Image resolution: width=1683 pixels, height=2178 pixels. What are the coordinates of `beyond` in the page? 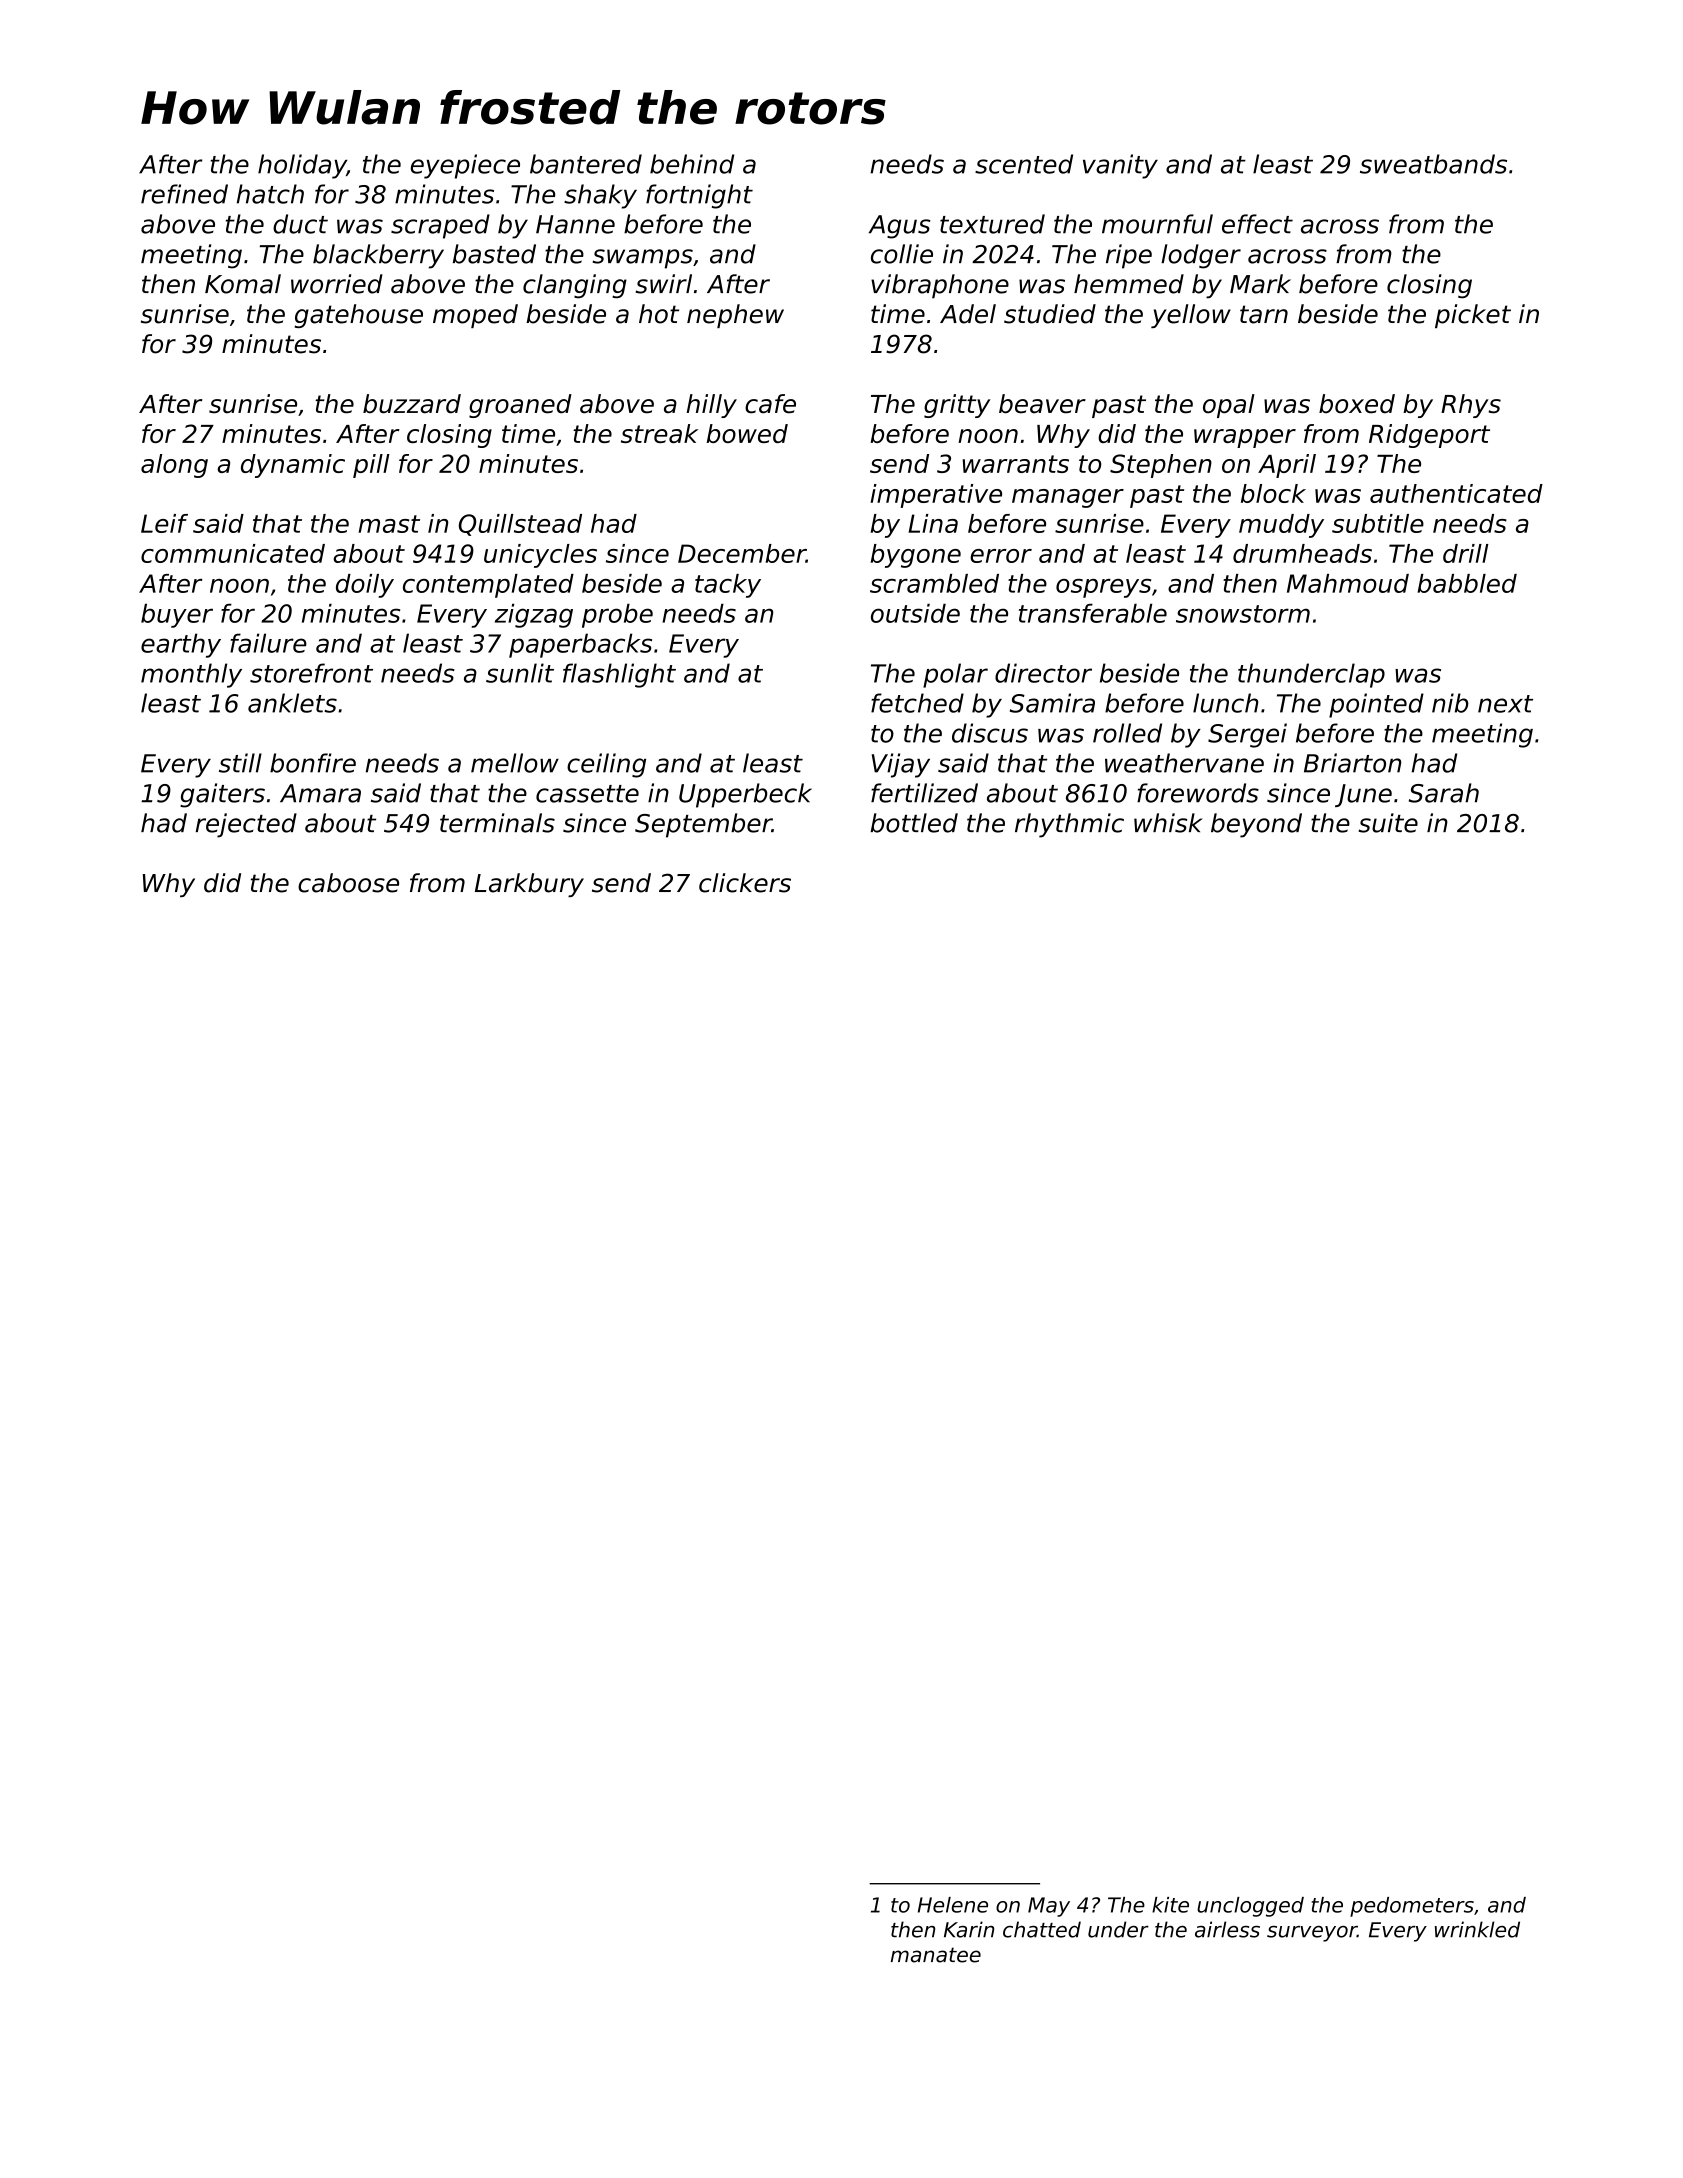 It's located at (1256, 825).
